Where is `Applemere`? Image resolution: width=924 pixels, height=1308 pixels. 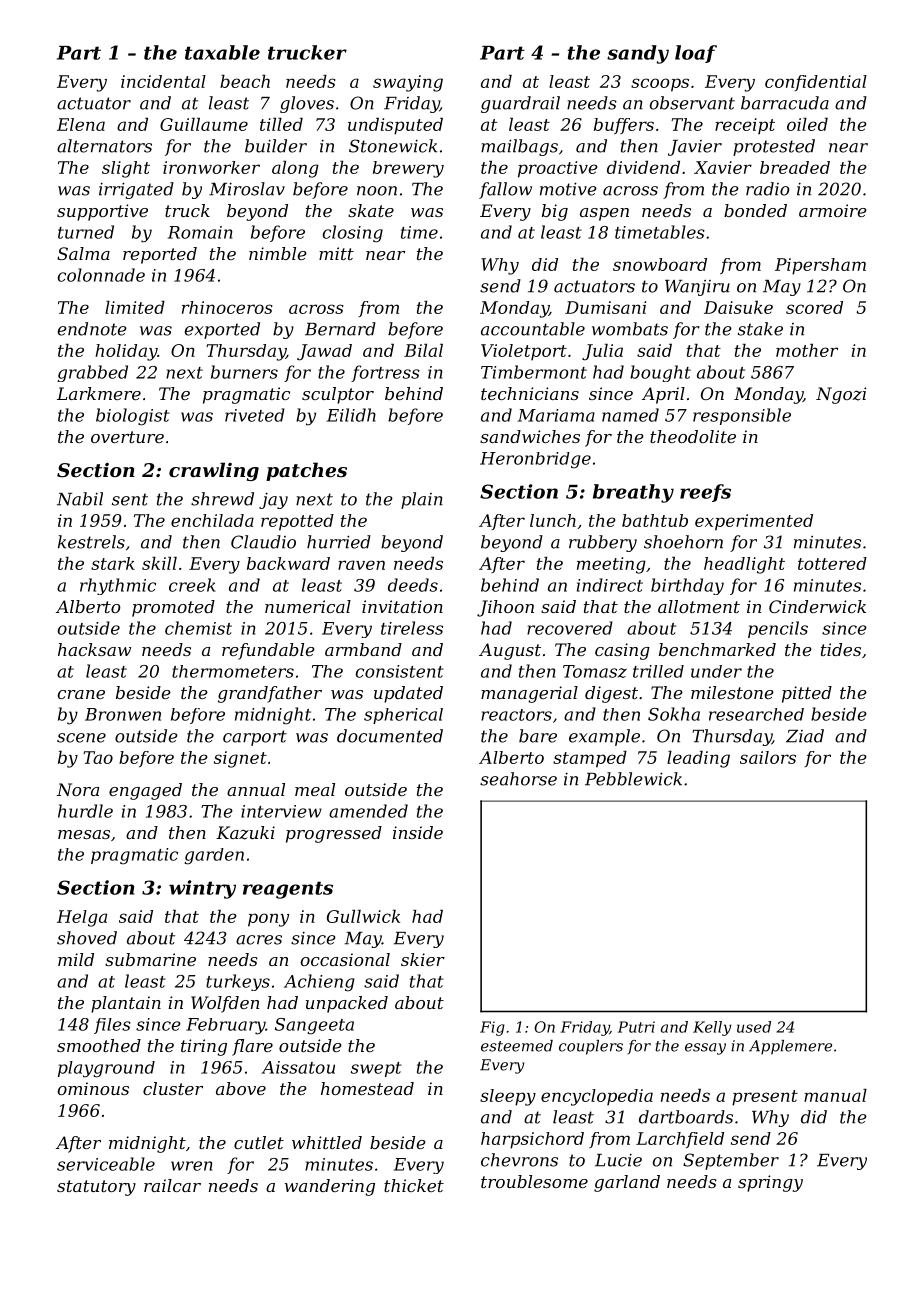
Applemere is located at coordinates (790, 1047).
